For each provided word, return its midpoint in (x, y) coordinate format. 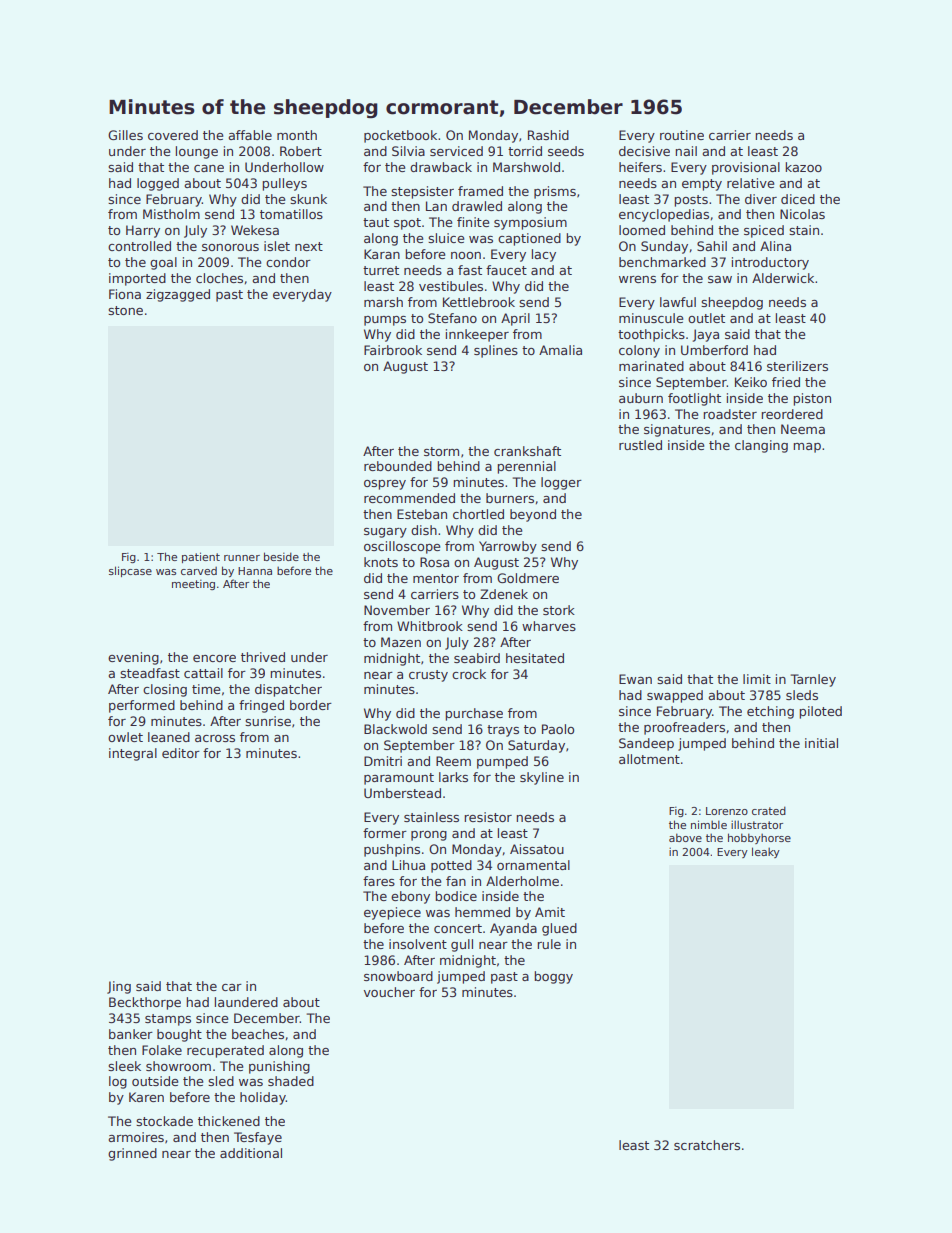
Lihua (408, 865)
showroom (178, 1066)
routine (682, 135)
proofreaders (684, 728)
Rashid (548, 135)
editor (181, 753)
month (297, 135)
